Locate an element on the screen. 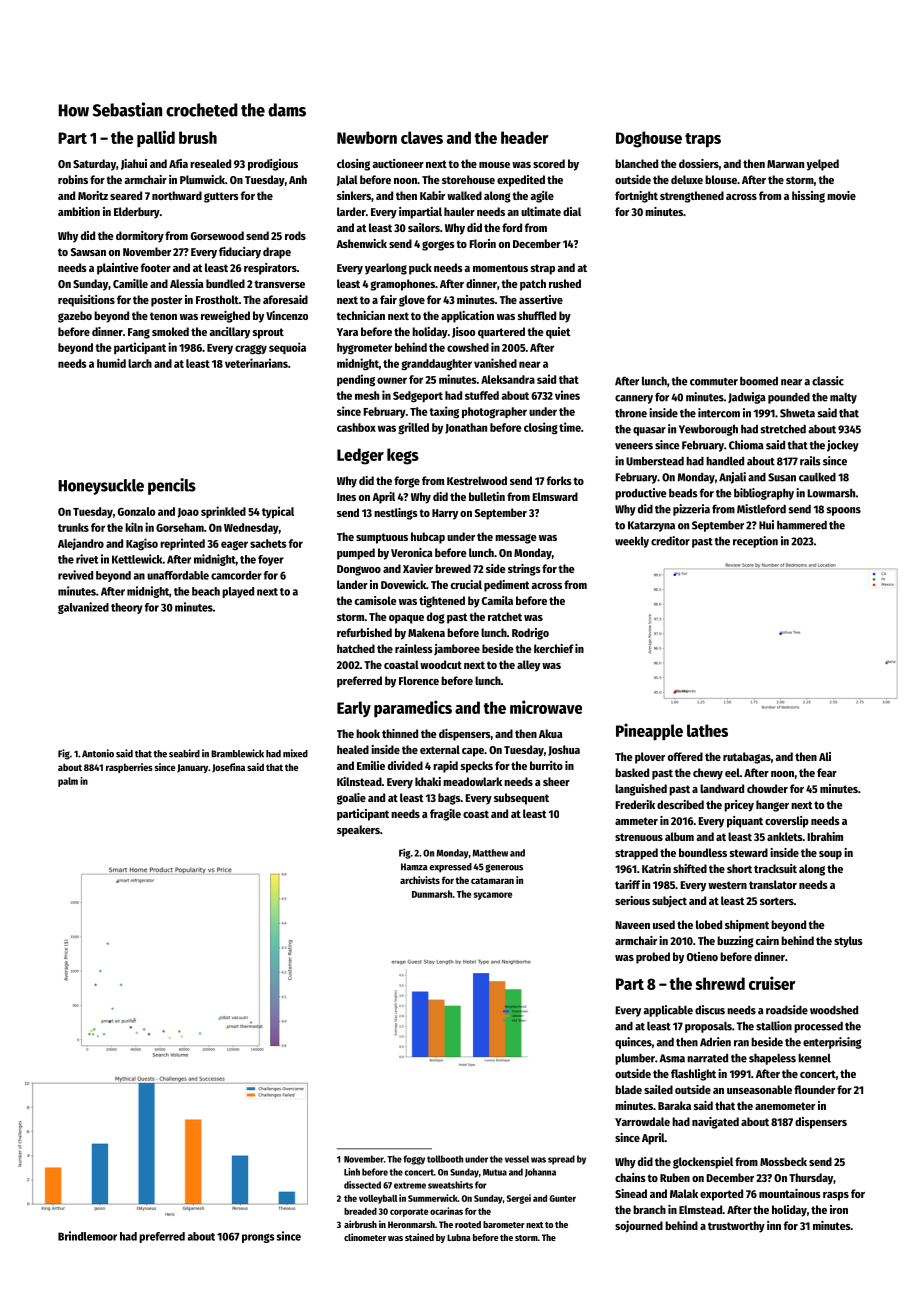 This screenshot has width=924, height=1308. Naveen is located at coordinates (632, 925).
